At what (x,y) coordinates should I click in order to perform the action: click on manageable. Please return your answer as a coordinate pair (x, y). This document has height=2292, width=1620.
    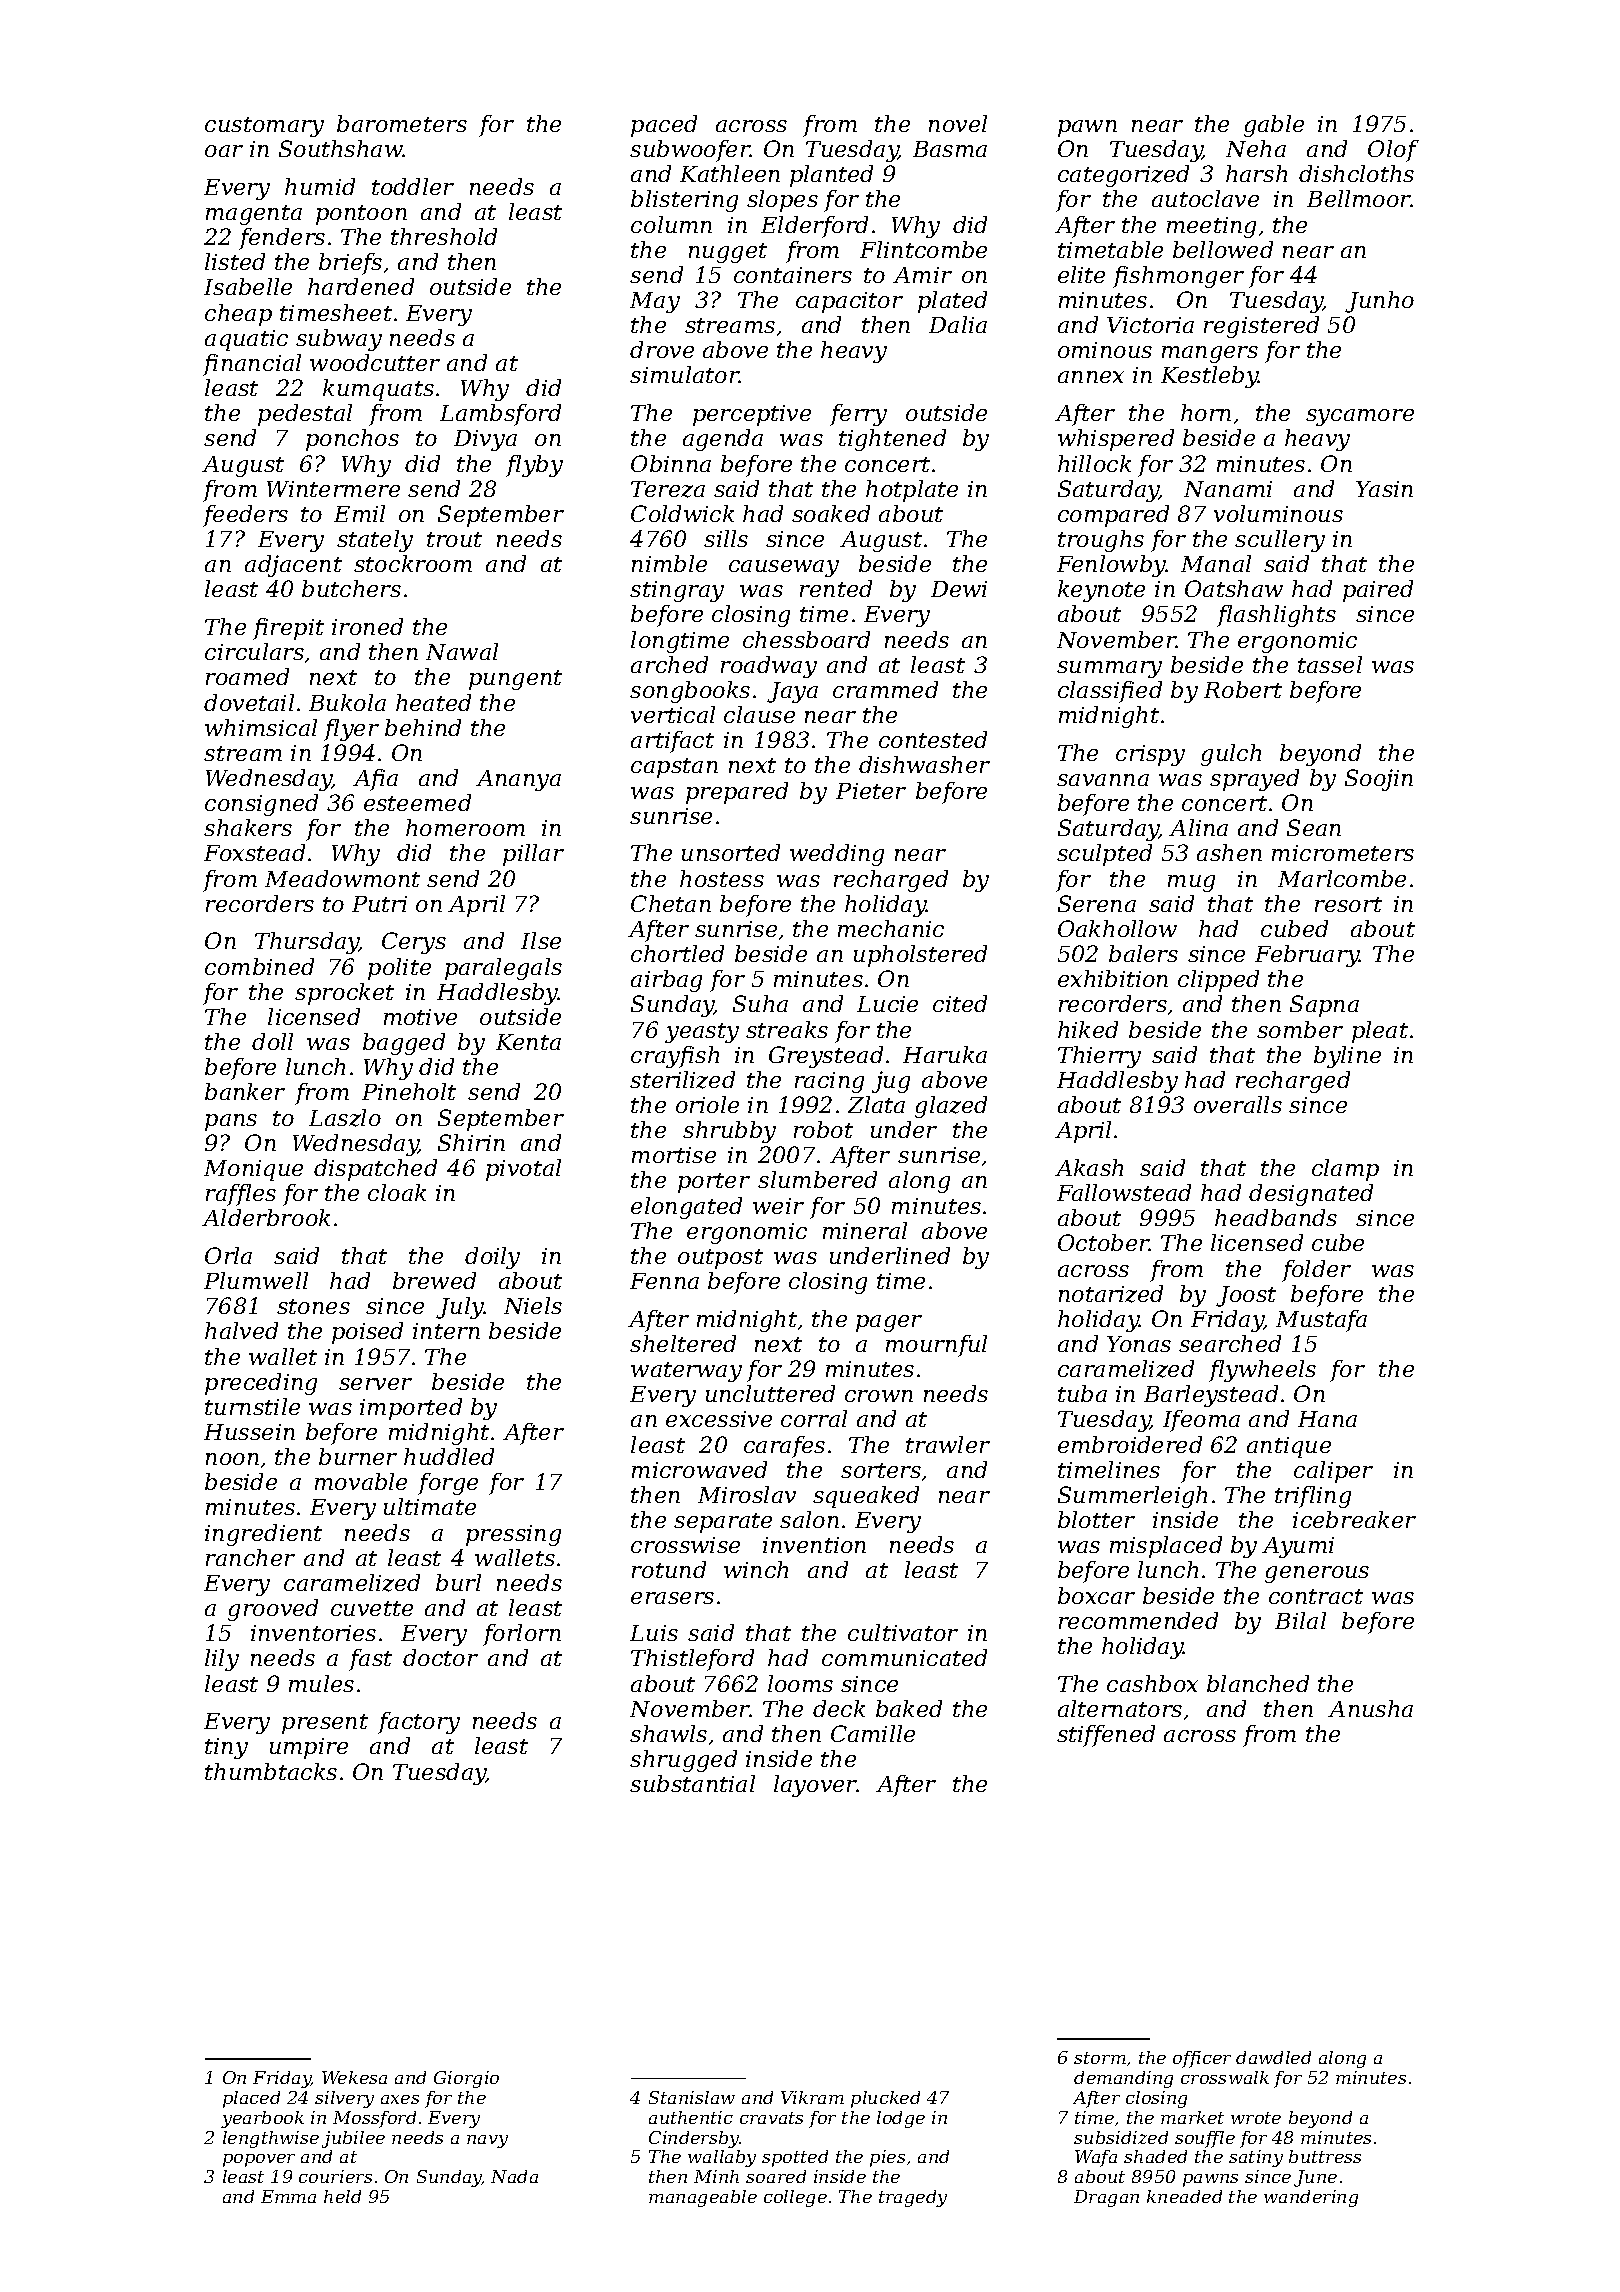
    Looking at the image, I should click on (703, 2198).
